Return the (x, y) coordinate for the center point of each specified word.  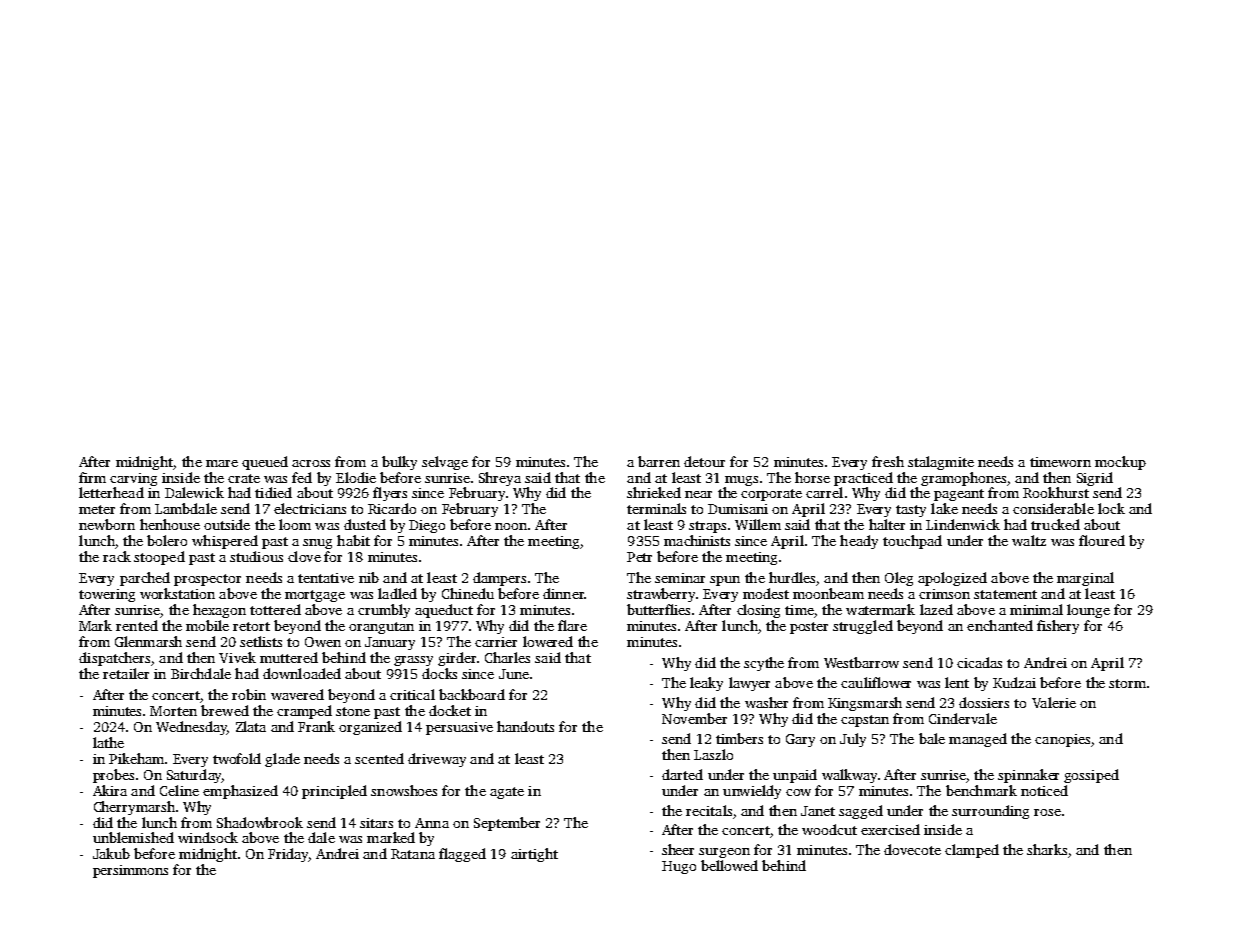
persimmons (130, 871)
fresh (888, 461)
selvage (445, 463)
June (514, 674)
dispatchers (114, 659)
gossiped (1091, 776)
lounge (1088, 611)
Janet (818, 811)
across (311, 463)
